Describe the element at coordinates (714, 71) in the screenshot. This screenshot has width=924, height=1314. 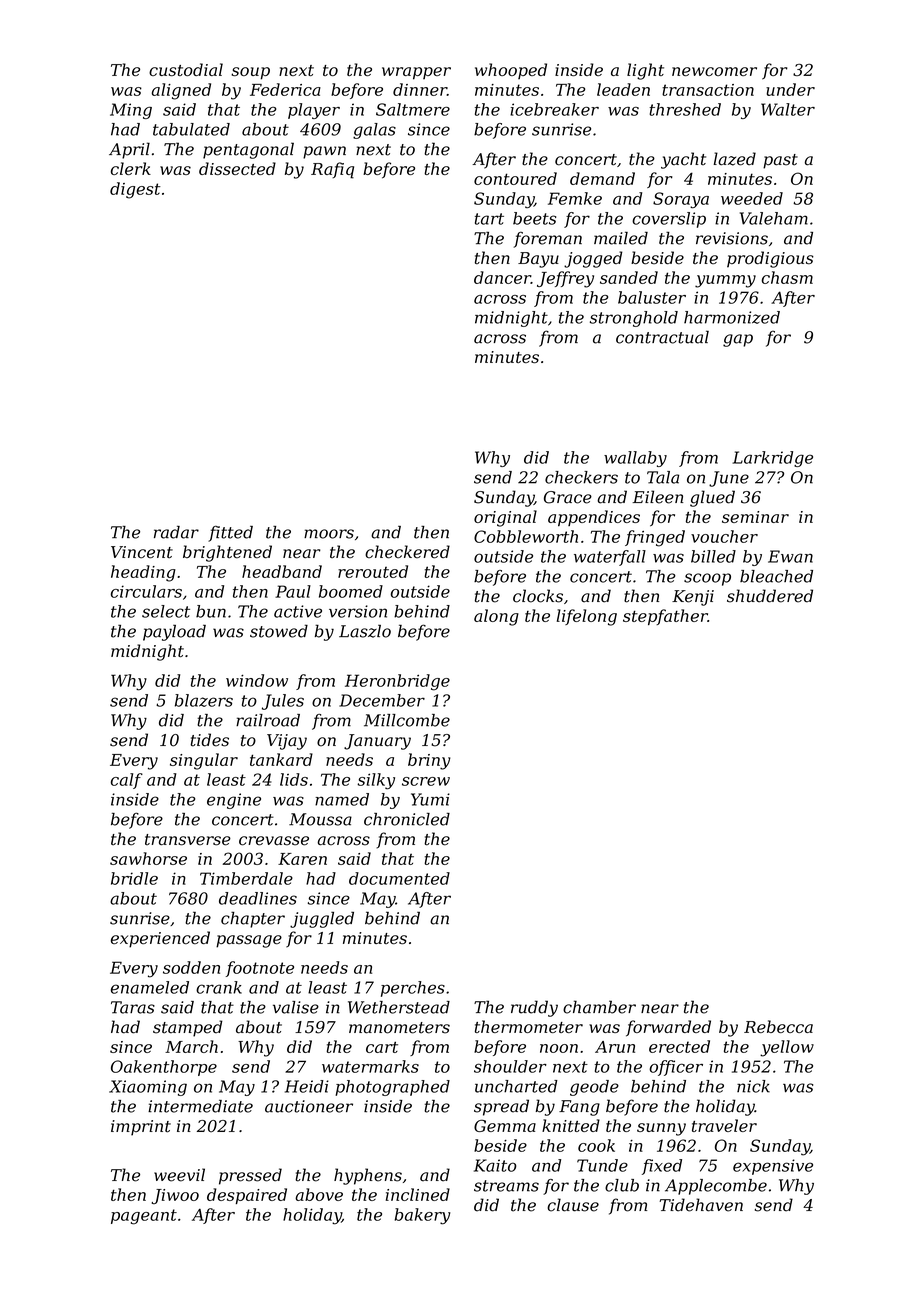
I see `newcomer` at that location.
